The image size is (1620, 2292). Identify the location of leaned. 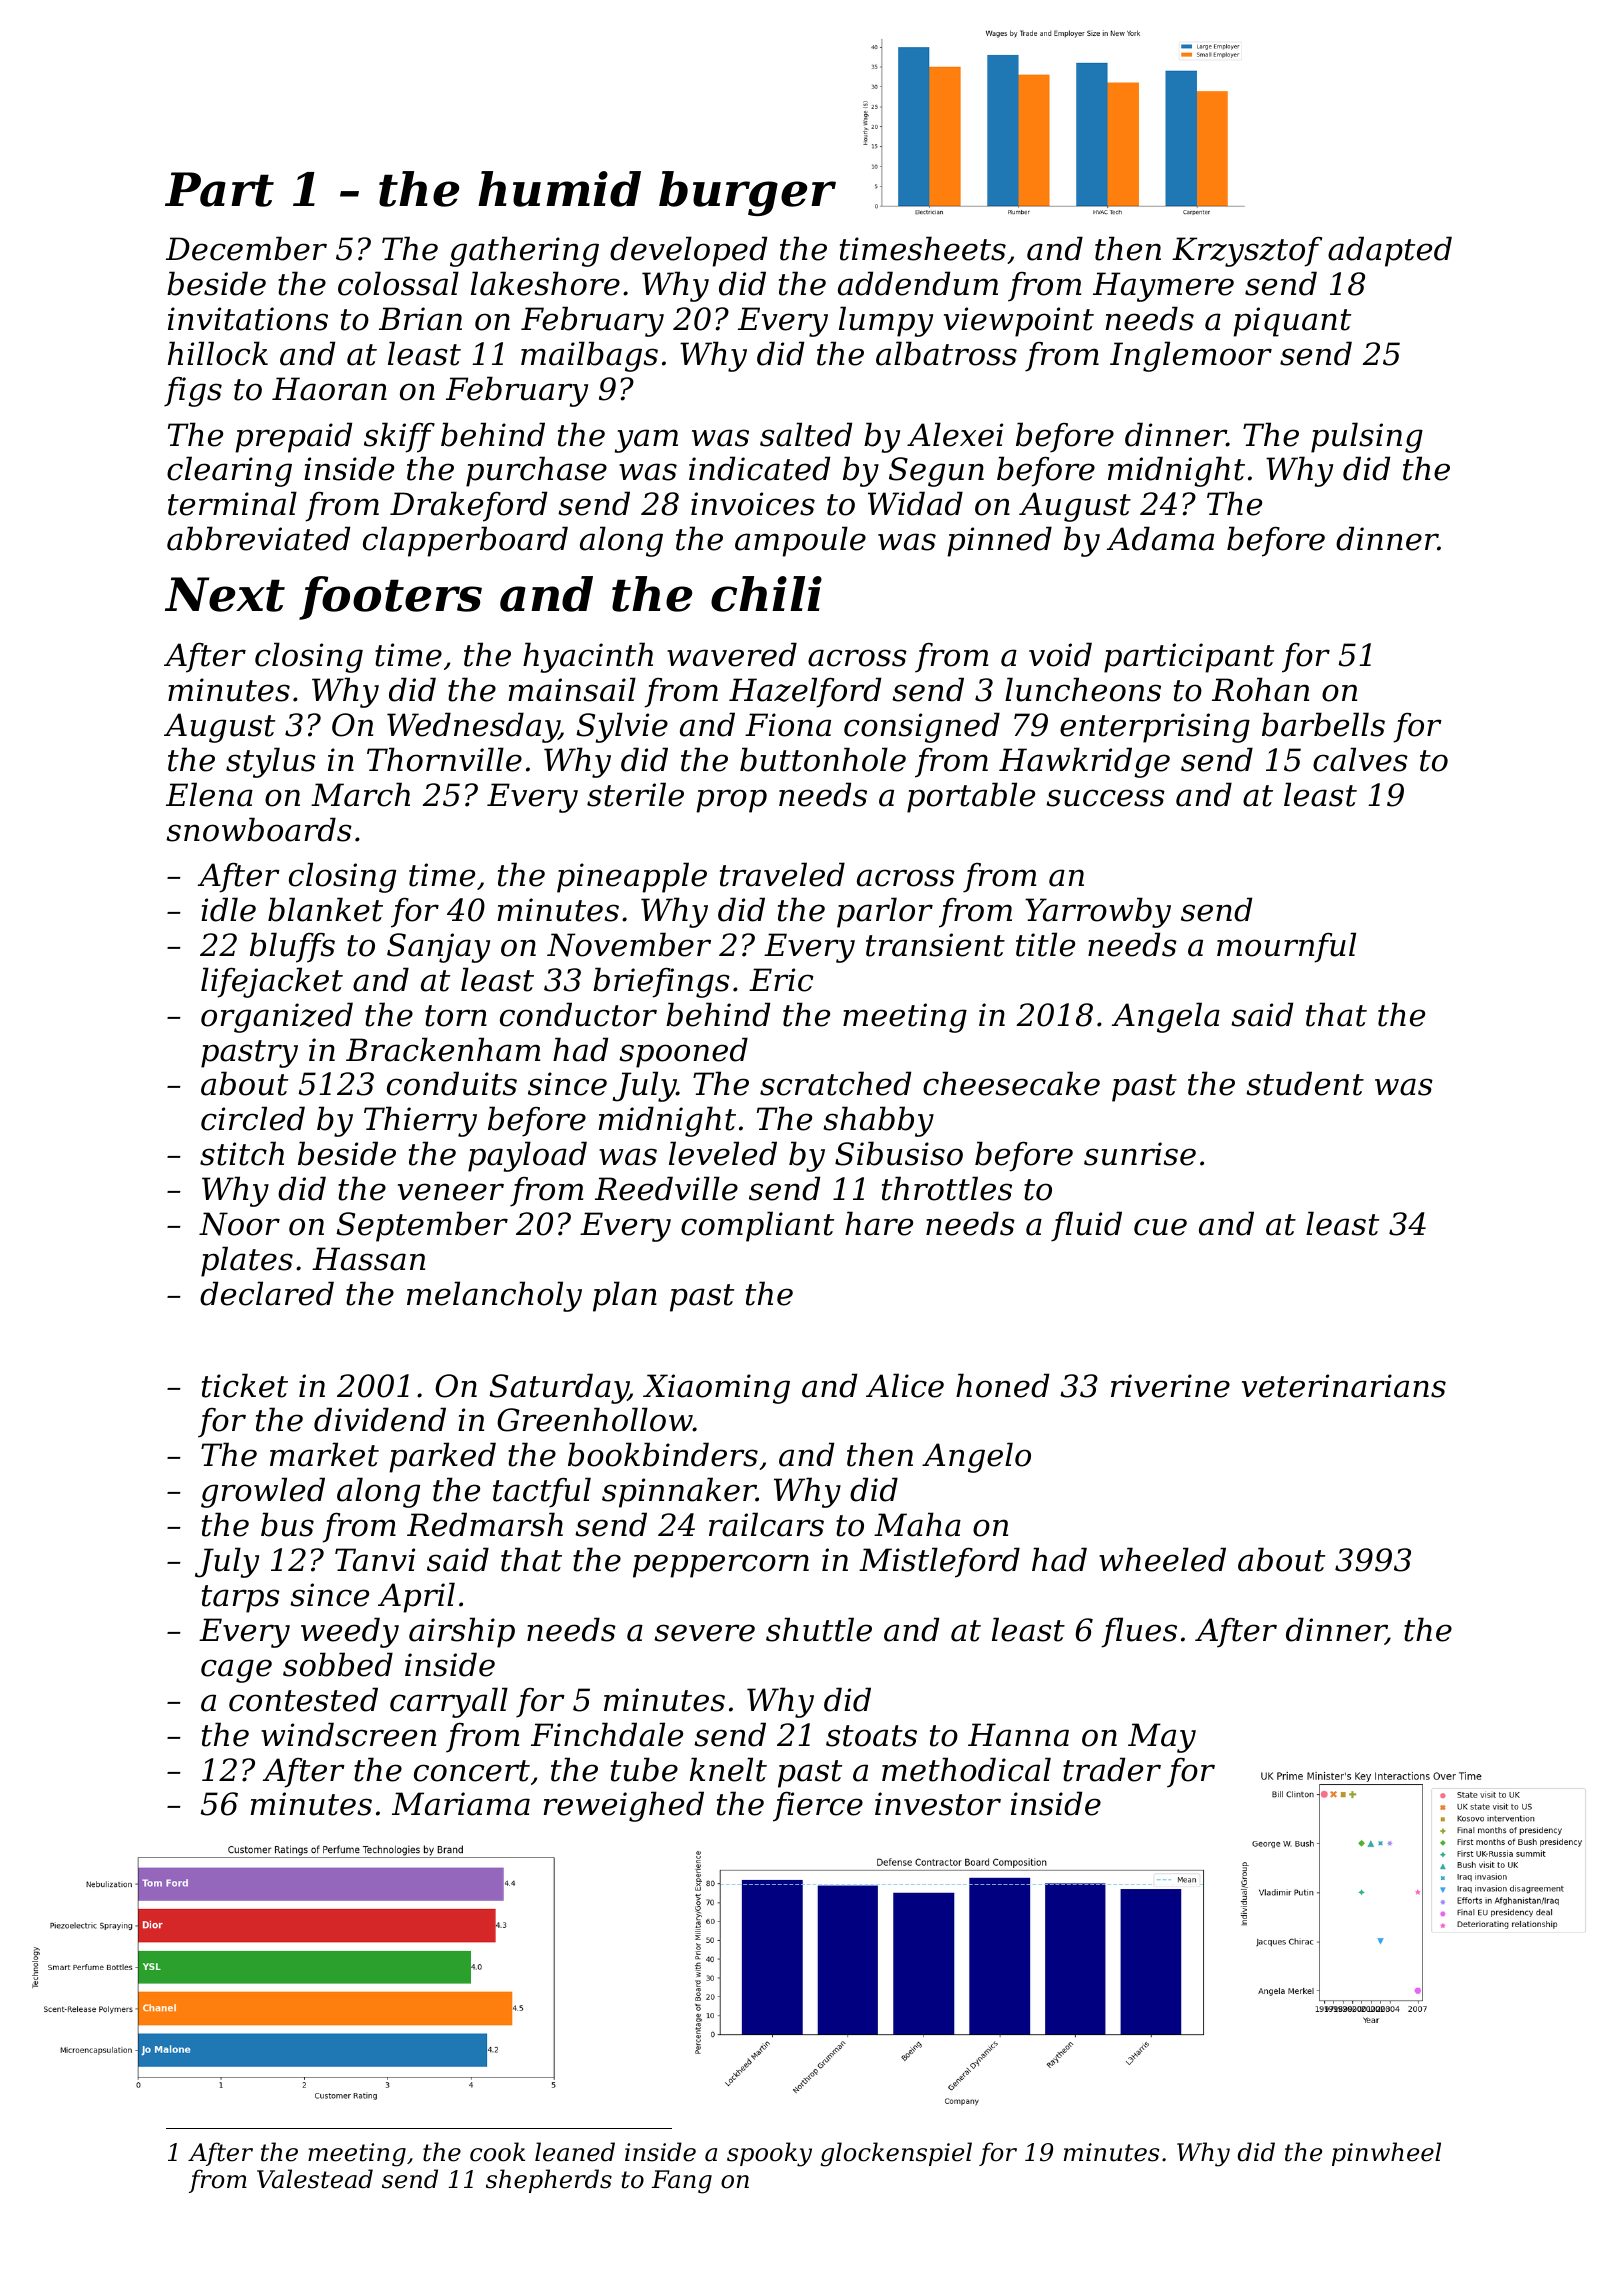
(575, 2152).
